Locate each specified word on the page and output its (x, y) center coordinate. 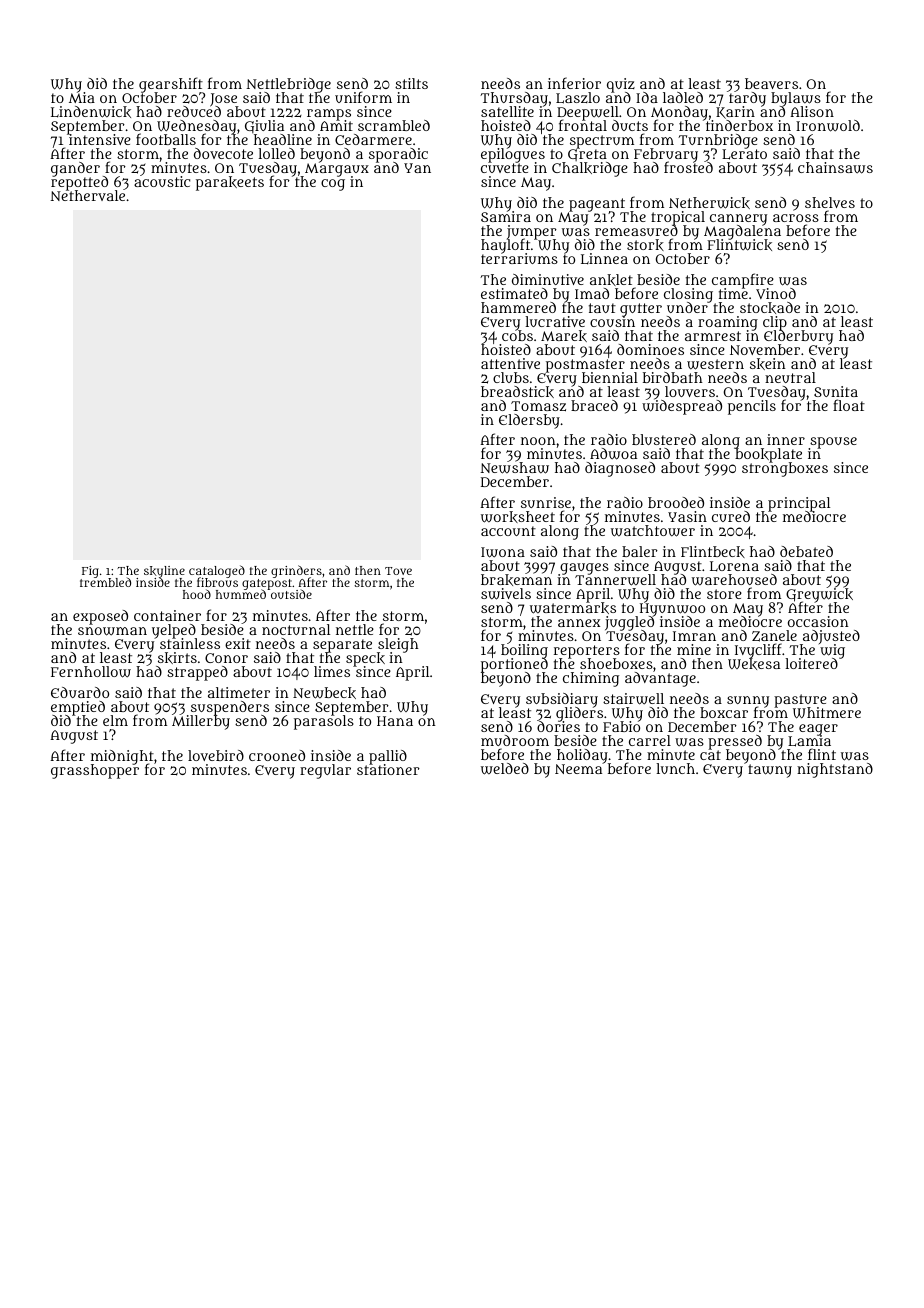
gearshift (171, 85)
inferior (574, 83)
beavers (771, 83)
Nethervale (87, 196)
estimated (514, 293)
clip (775, 323)
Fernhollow (91, 672)
